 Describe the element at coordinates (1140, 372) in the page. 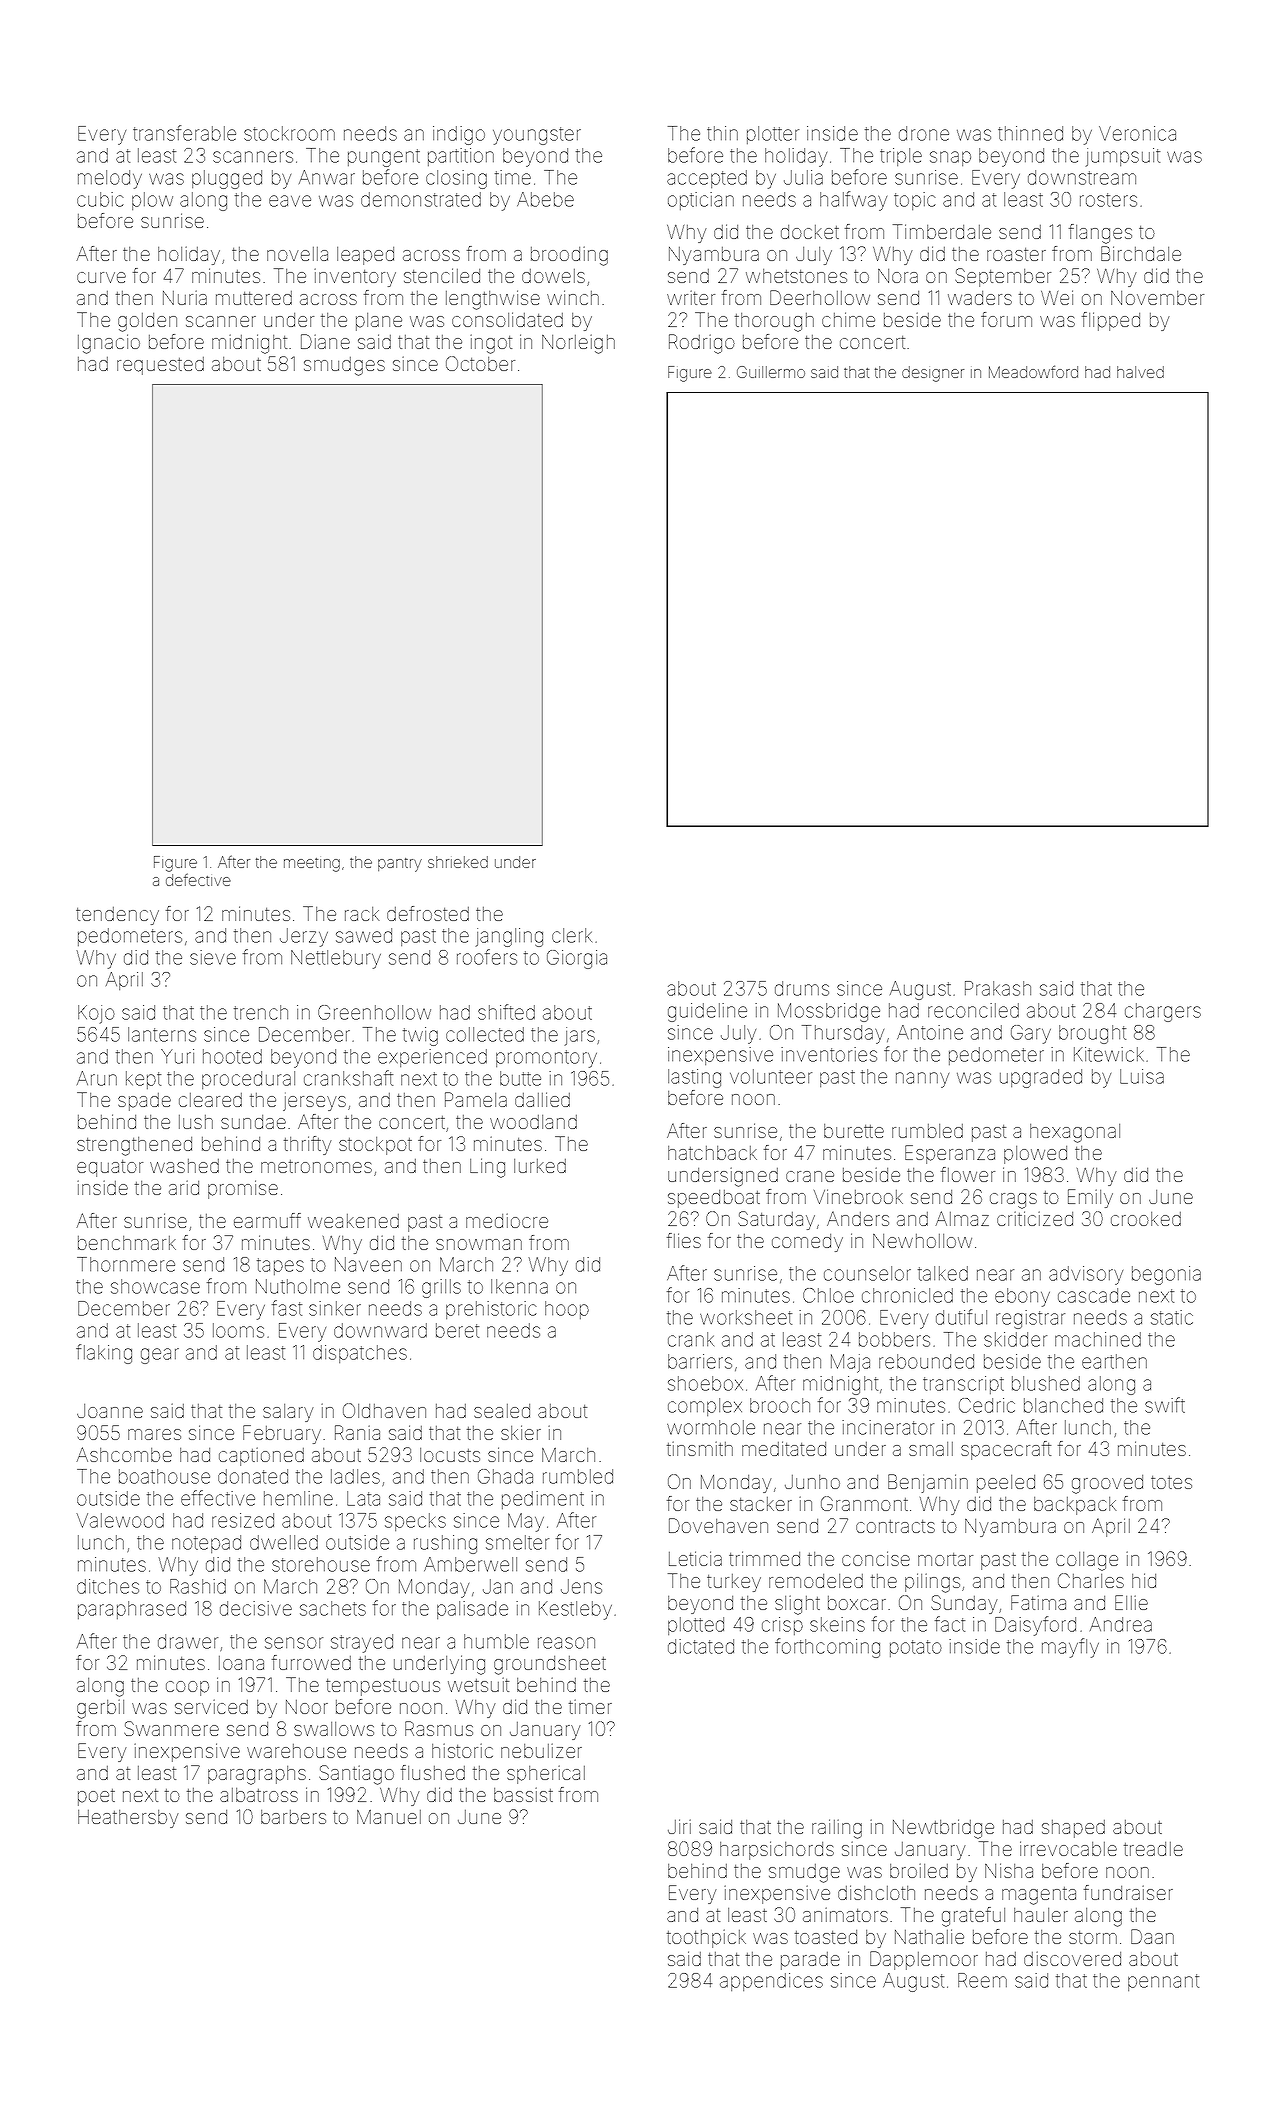

I see `halved` at that location.
